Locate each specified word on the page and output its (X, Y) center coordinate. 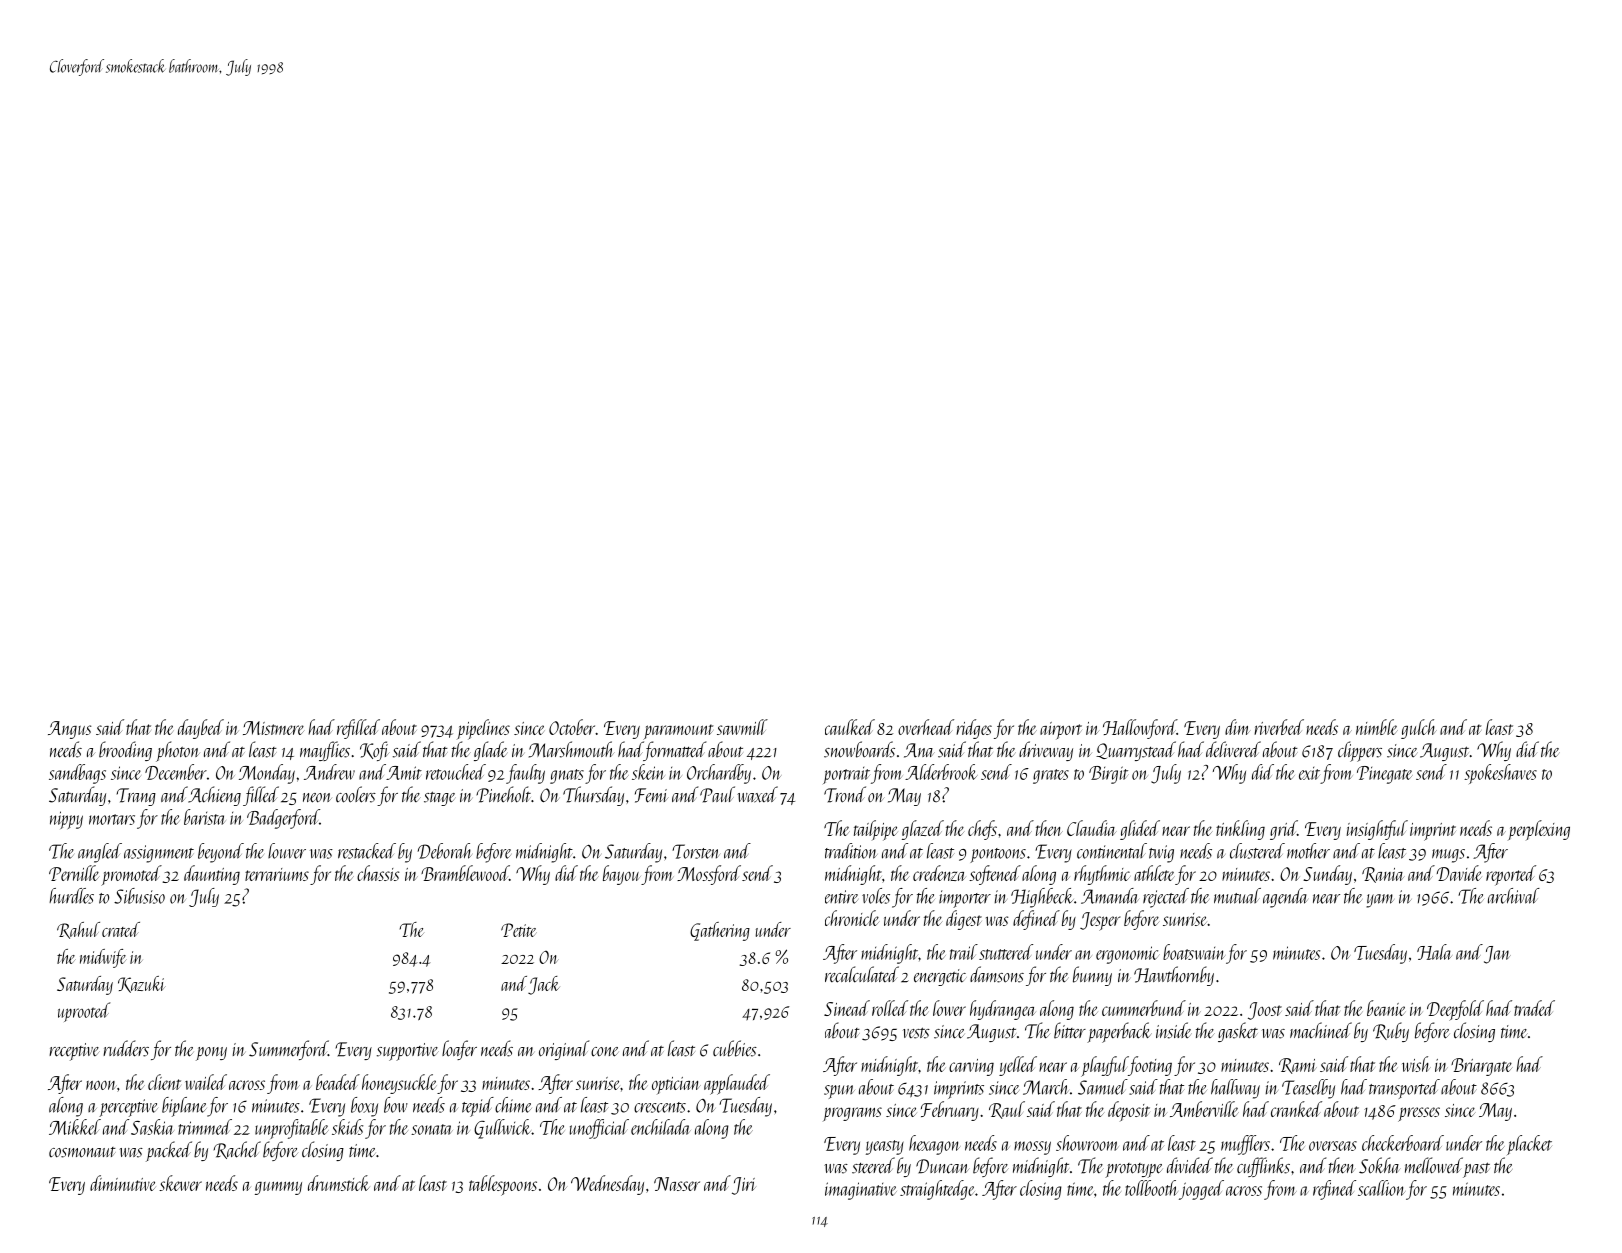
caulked (850, 727)
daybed (201, 729)
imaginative (861, 1191)
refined (1334, 1190)
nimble (1377, 727)
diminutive (123, 1183)
